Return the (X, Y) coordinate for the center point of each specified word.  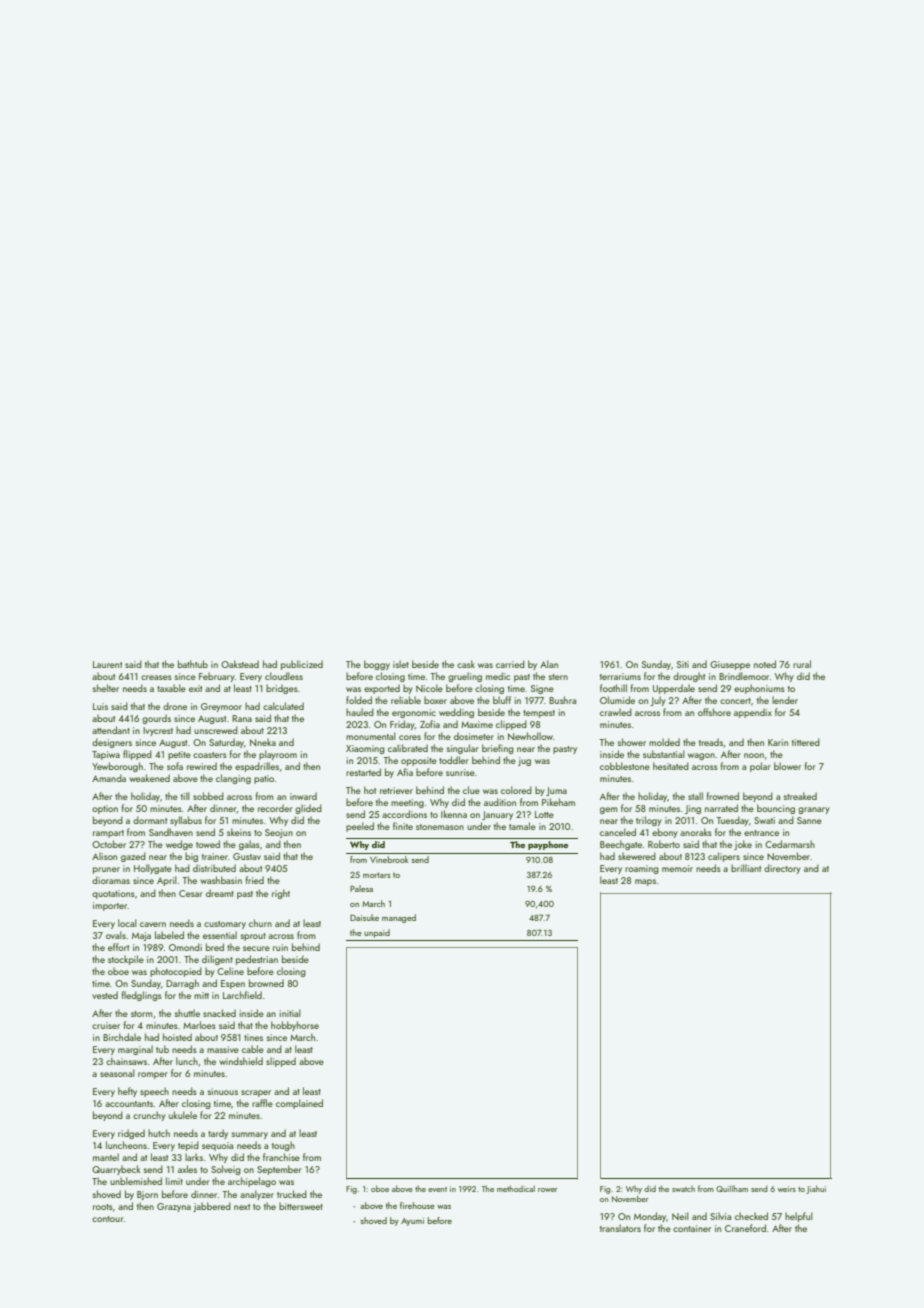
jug (524, 761)
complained (299, 1104)
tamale (522, 826)
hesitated (671, 766)
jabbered (212, 1207)
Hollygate (153, 869)
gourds (156, 719)
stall (695, 796)
